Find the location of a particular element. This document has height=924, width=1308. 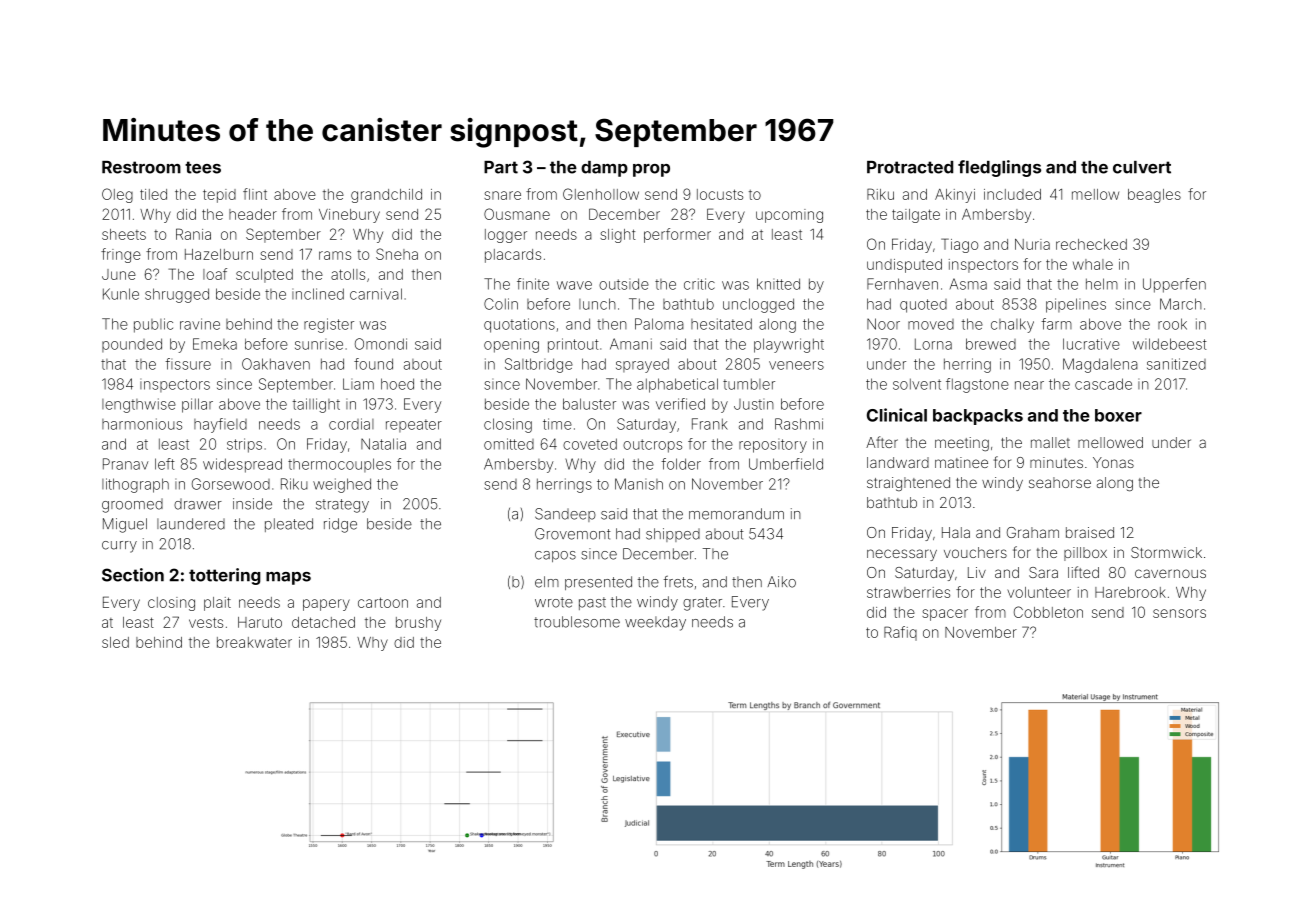

public is located at coordinates (153, 325).
